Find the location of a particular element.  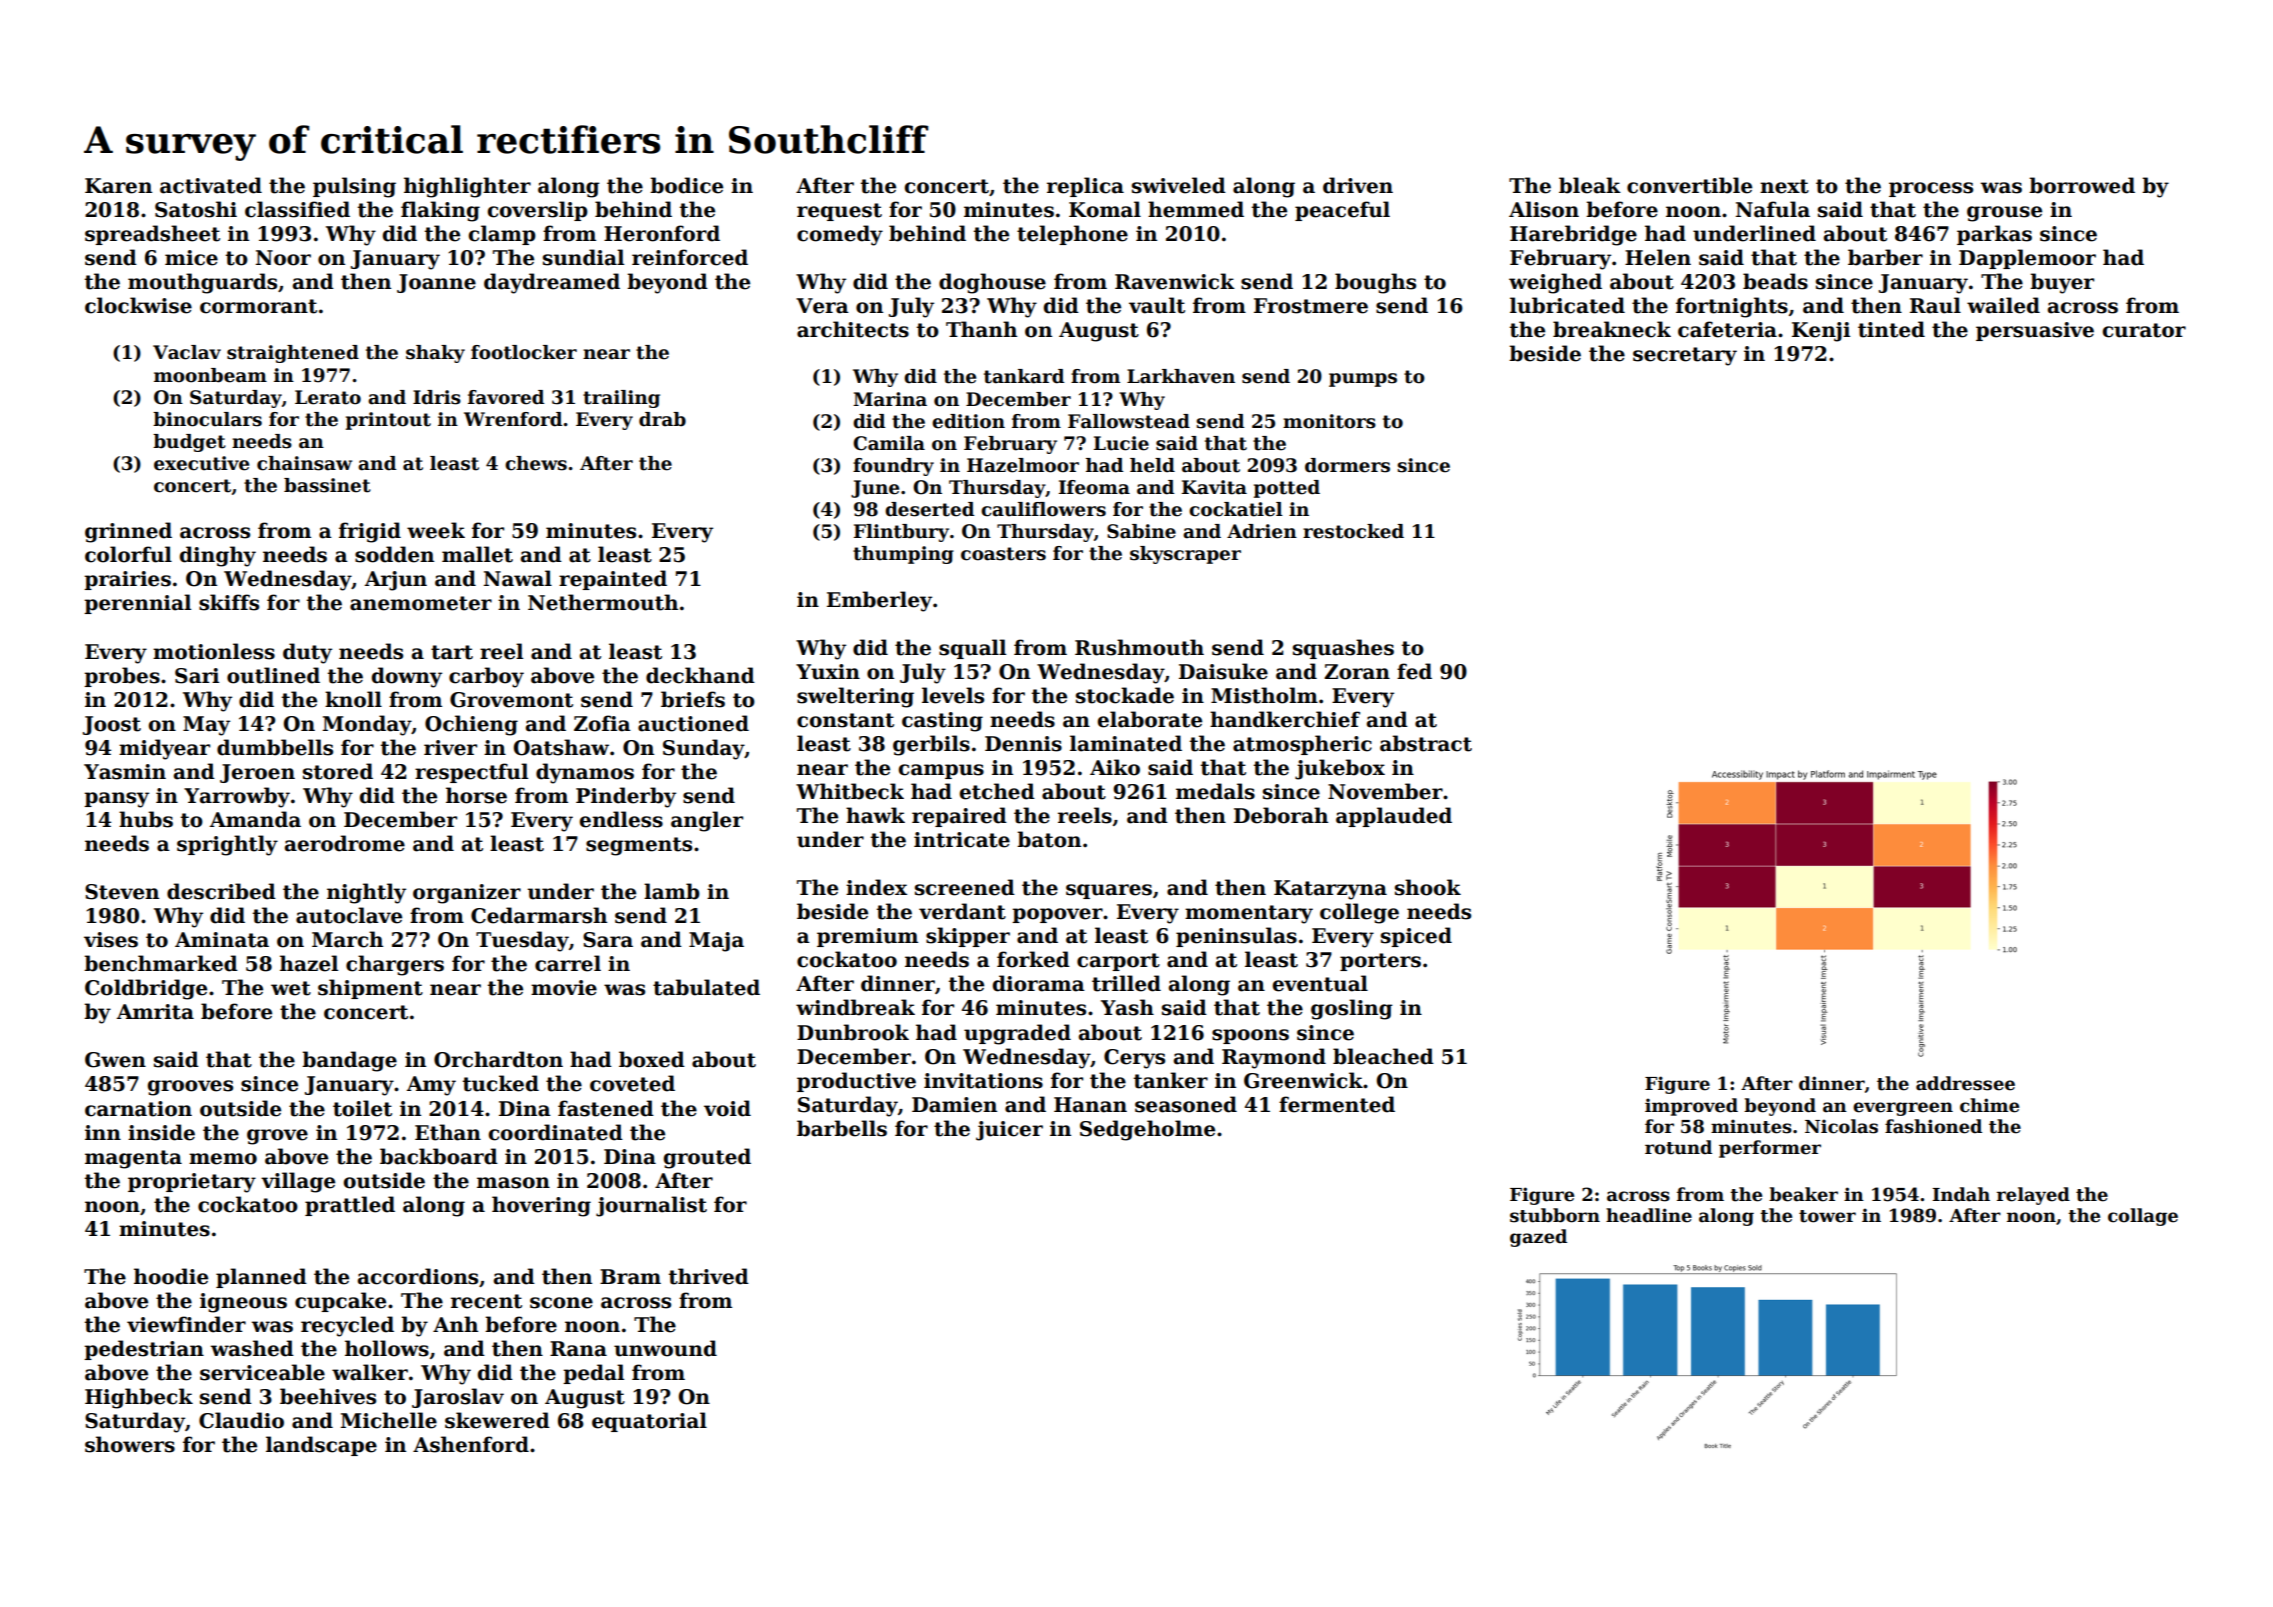

toilet is located at coordinates (362, 1108).
